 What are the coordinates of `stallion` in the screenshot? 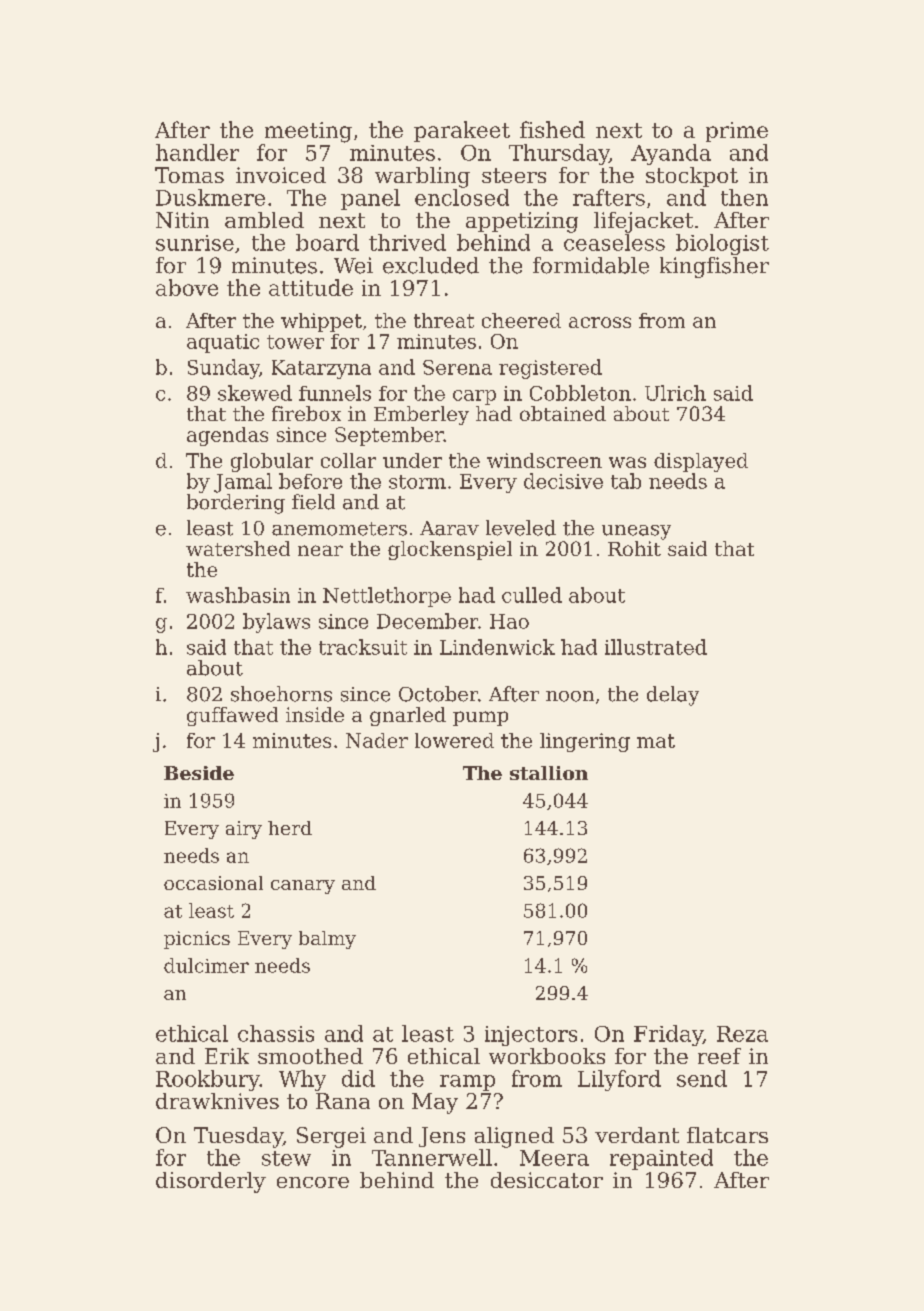 It's located at (549, 773).
